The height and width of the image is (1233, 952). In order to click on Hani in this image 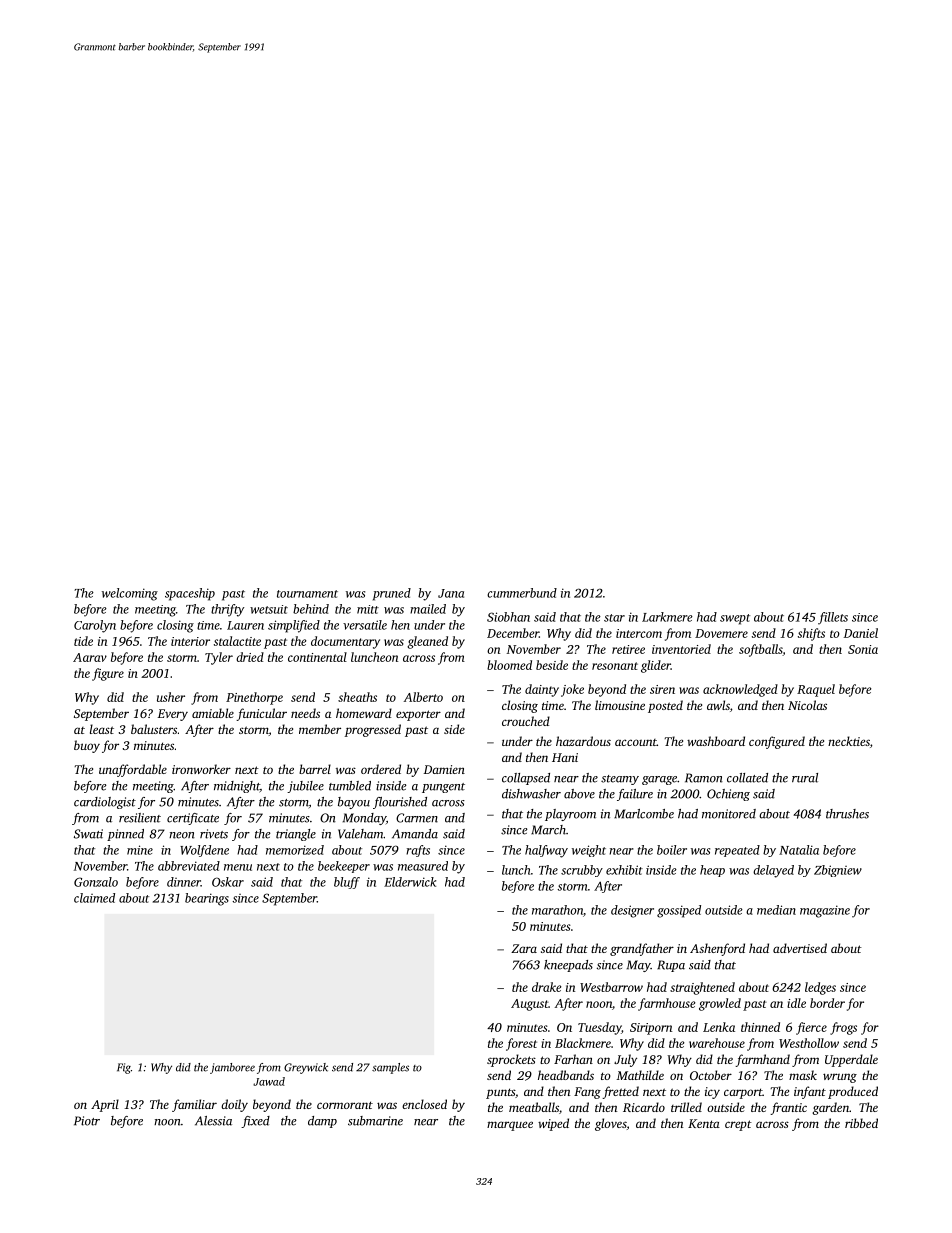, I will do `click(565, 757)`.
